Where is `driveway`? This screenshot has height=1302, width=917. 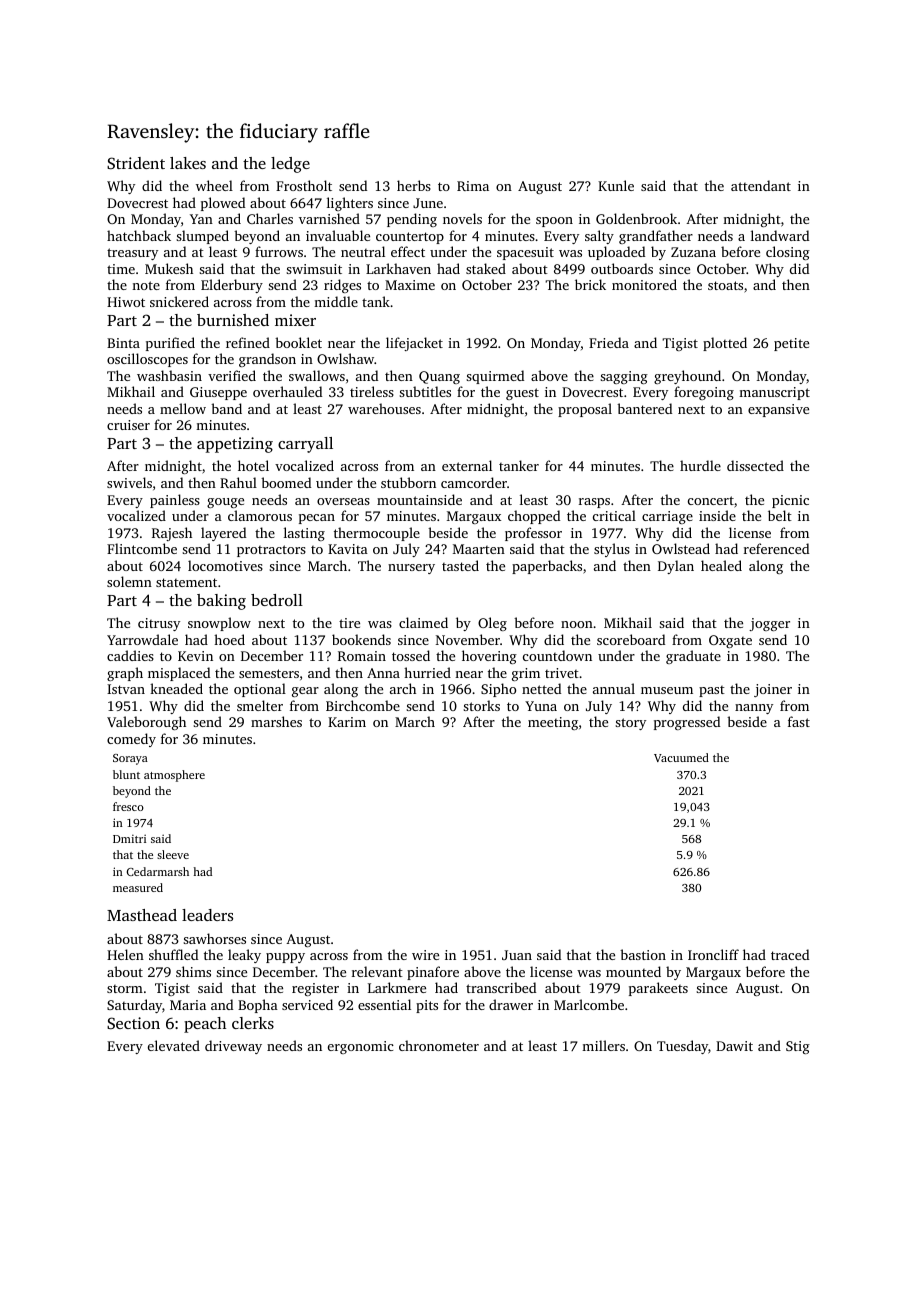
driveway is located at coordinates (233, 1047).
